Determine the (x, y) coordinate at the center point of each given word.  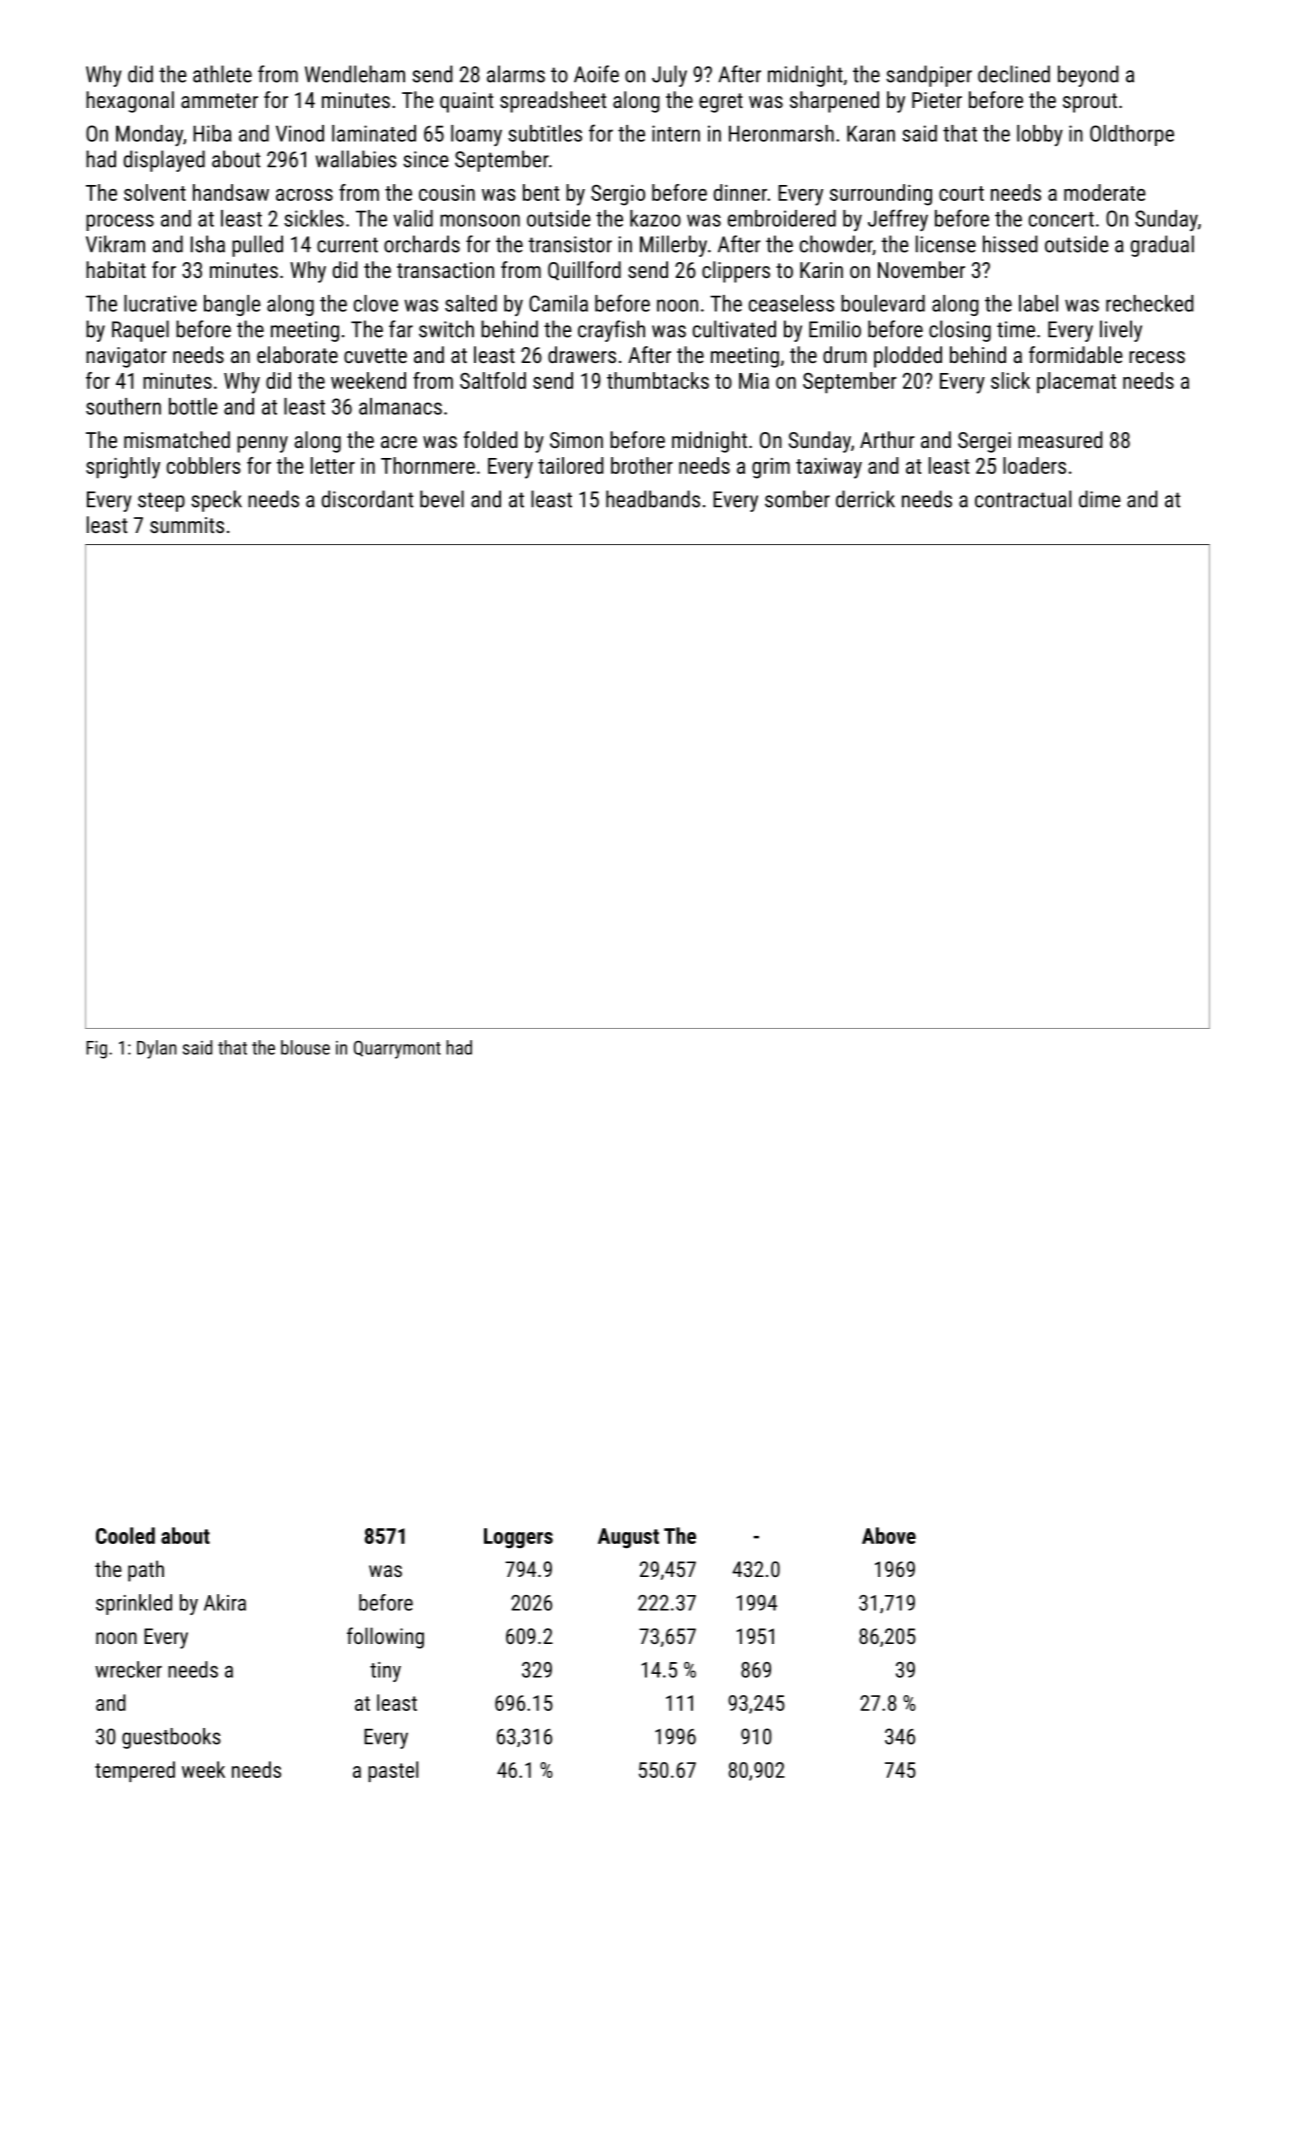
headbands (653, 499)
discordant (367, 499)
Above (889, 1535)
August (628, 1538)
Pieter (937, 100)
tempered (135, 1771)
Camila (558, 303)
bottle (193, 406)
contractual (1023, 499)
